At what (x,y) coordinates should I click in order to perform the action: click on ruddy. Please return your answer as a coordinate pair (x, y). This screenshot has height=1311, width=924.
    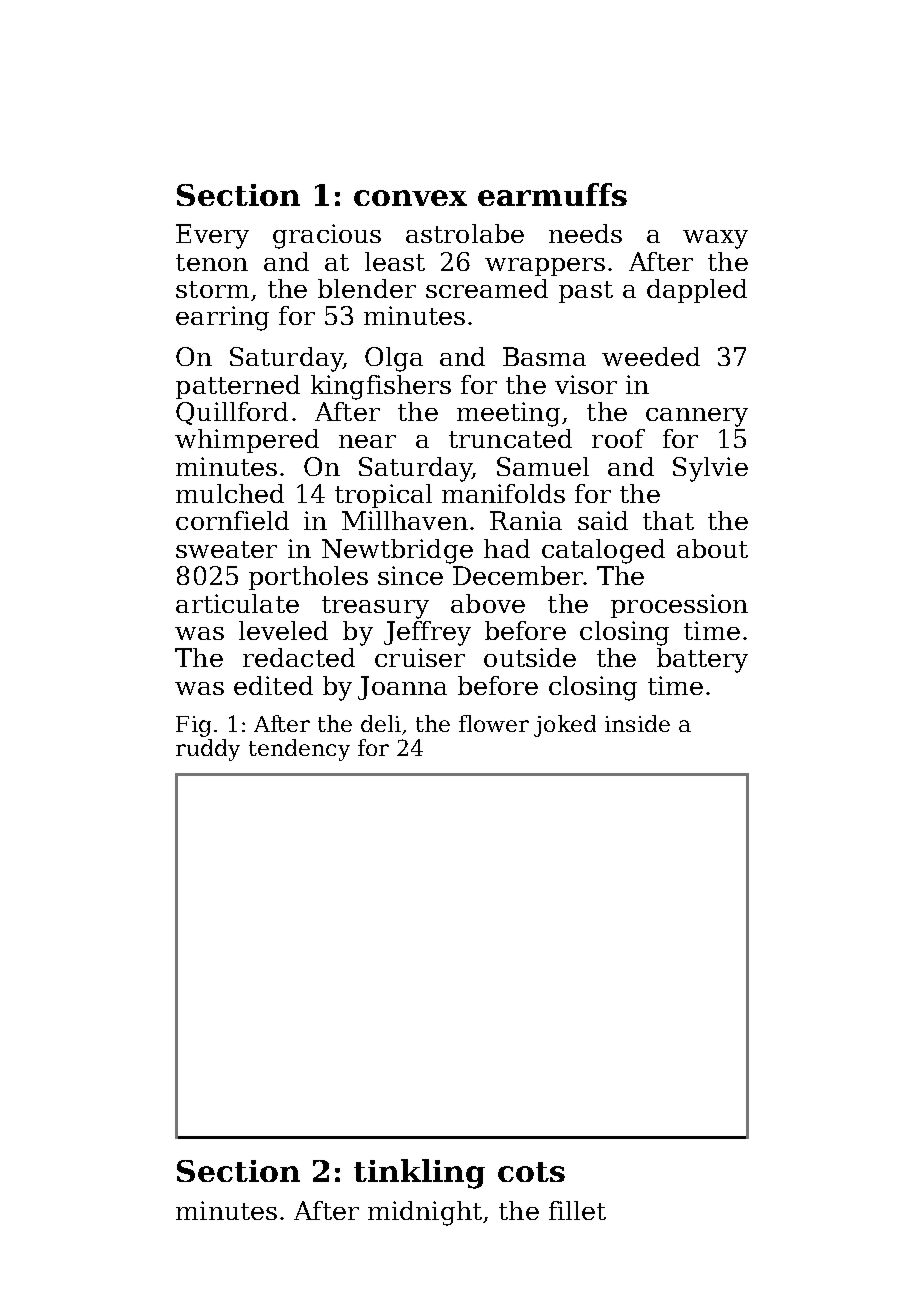
    Looking at the image, I should click on (208, 750).
